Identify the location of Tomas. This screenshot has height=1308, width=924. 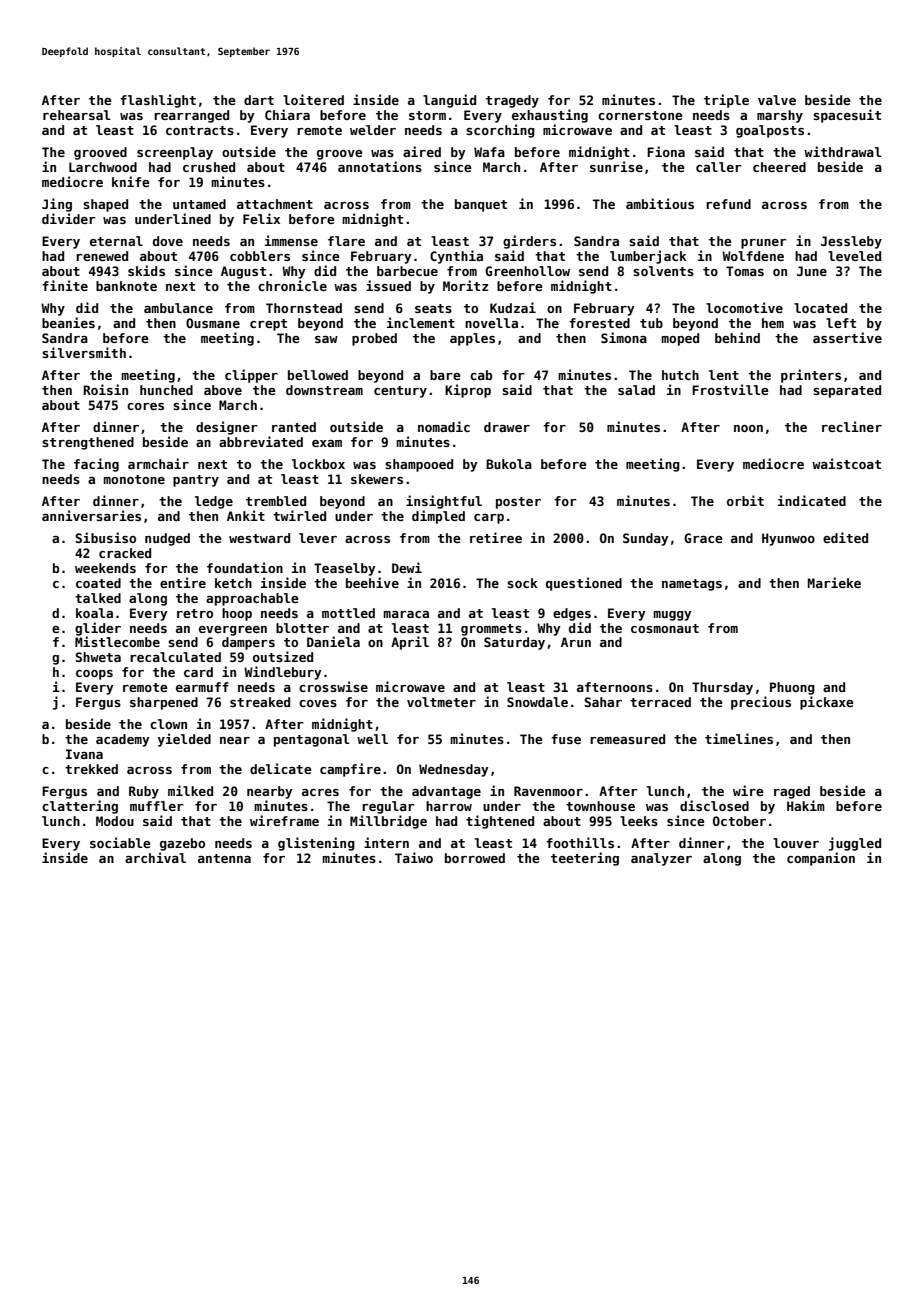
(745, 271).
